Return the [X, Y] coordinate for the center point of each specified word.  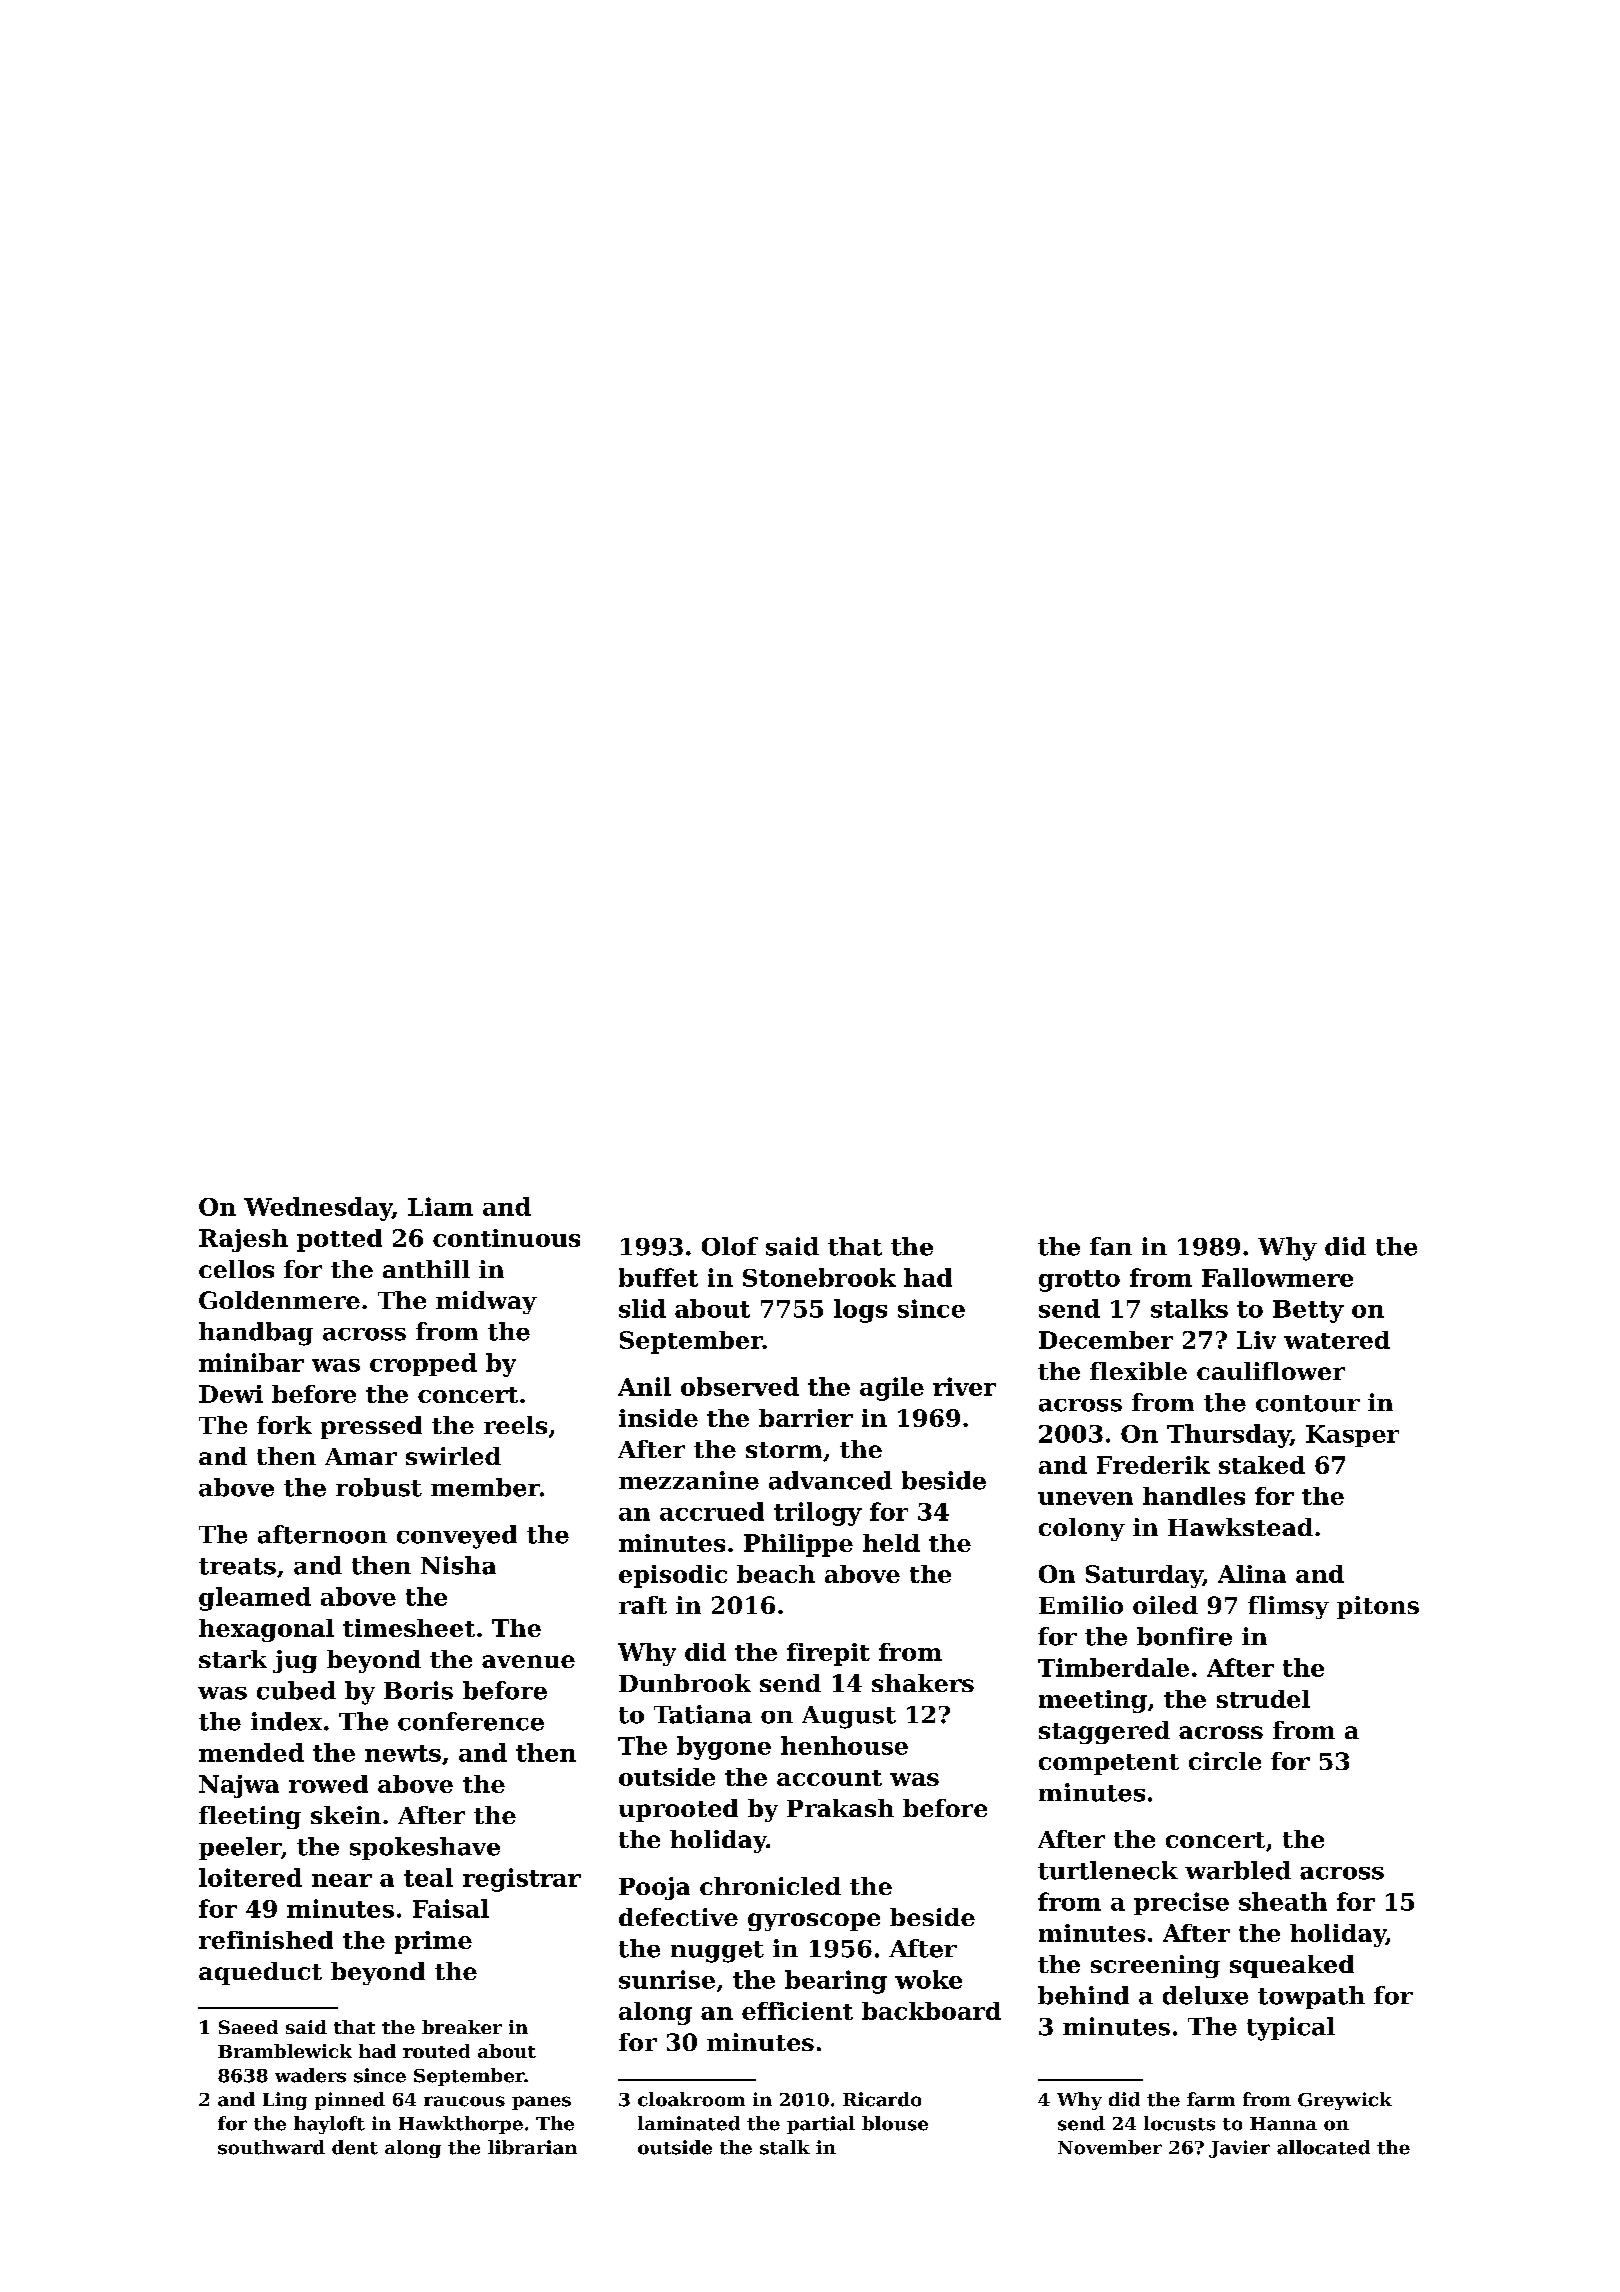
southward [271, 2147]
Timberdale [1113, 1667]
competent [1109, 1764]
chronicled [770, 1886]
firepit [828, 1654]
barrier [806, 1418]
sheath [1283, 1901]
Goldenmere [279, 1300]
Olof [730, 1246]
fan [1111, 1246]
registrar [522, 1880]
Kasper [1352, 1436]
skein [346, 1815]
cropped [423, 1364]
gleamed [255, 1599]
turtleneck [1108, 1870]
